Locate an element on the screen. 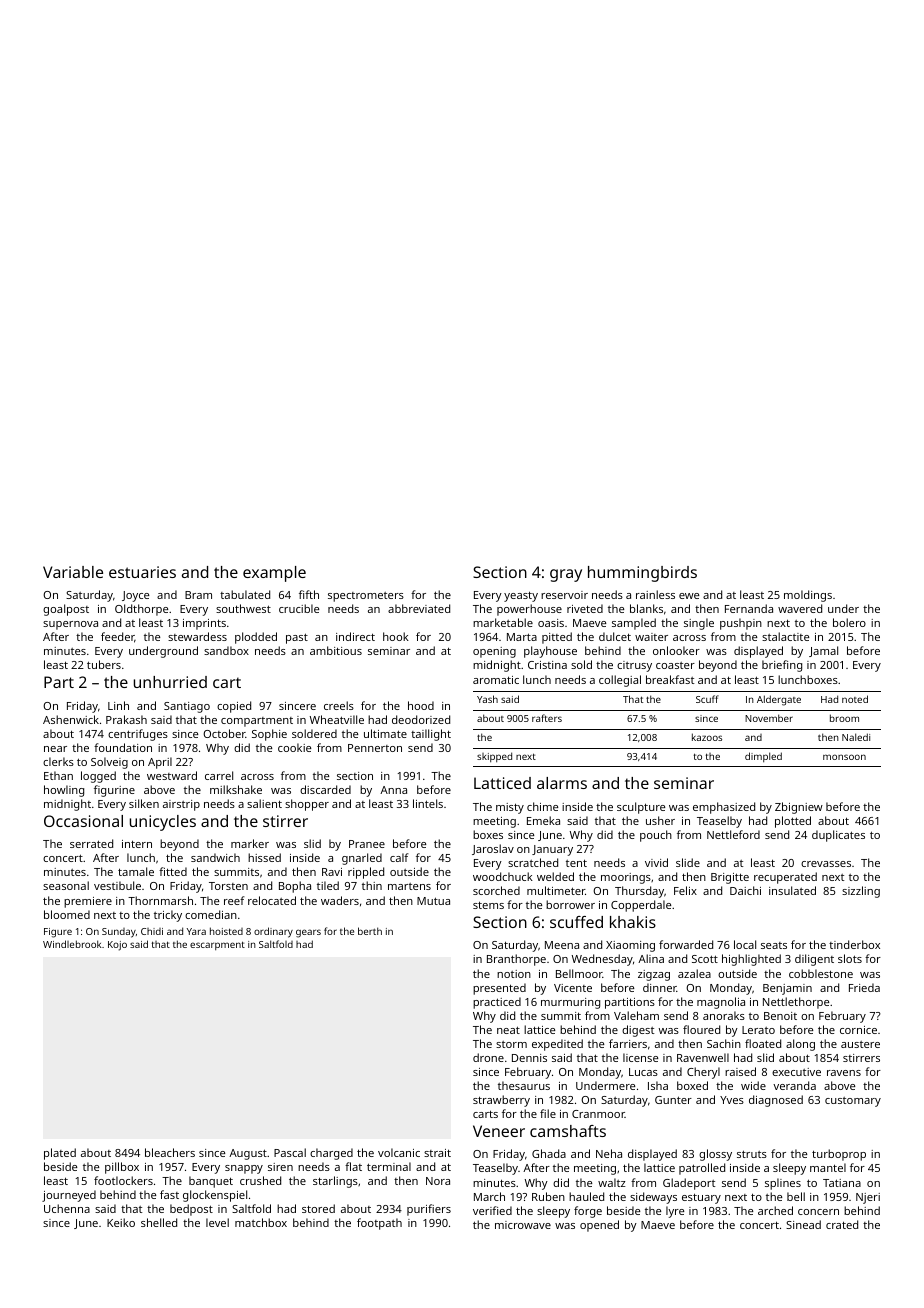  multimeter is located at coordinates (556, 890).
